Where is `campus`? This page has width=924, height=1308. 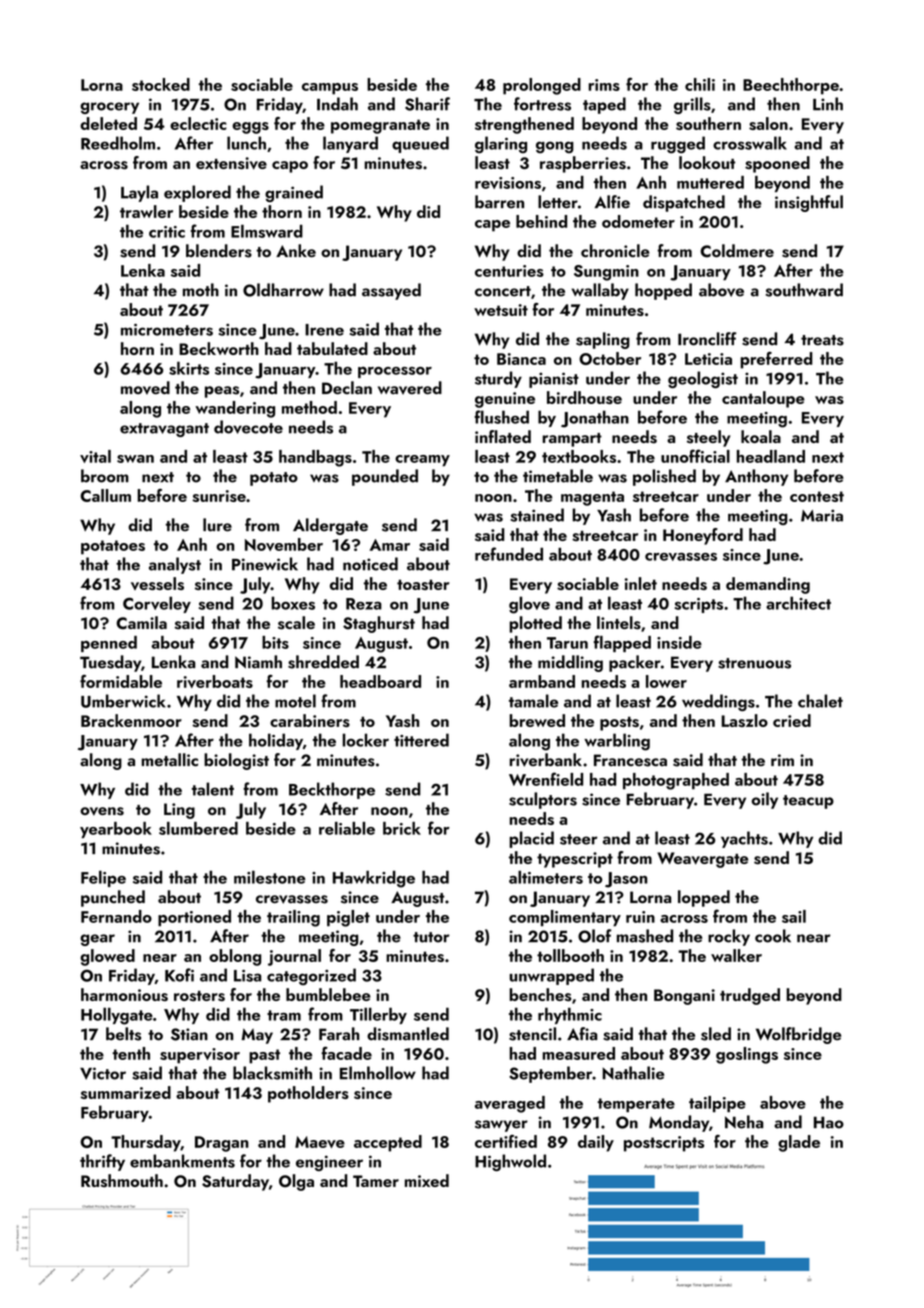 campus is located at coordinates (330, 89).
